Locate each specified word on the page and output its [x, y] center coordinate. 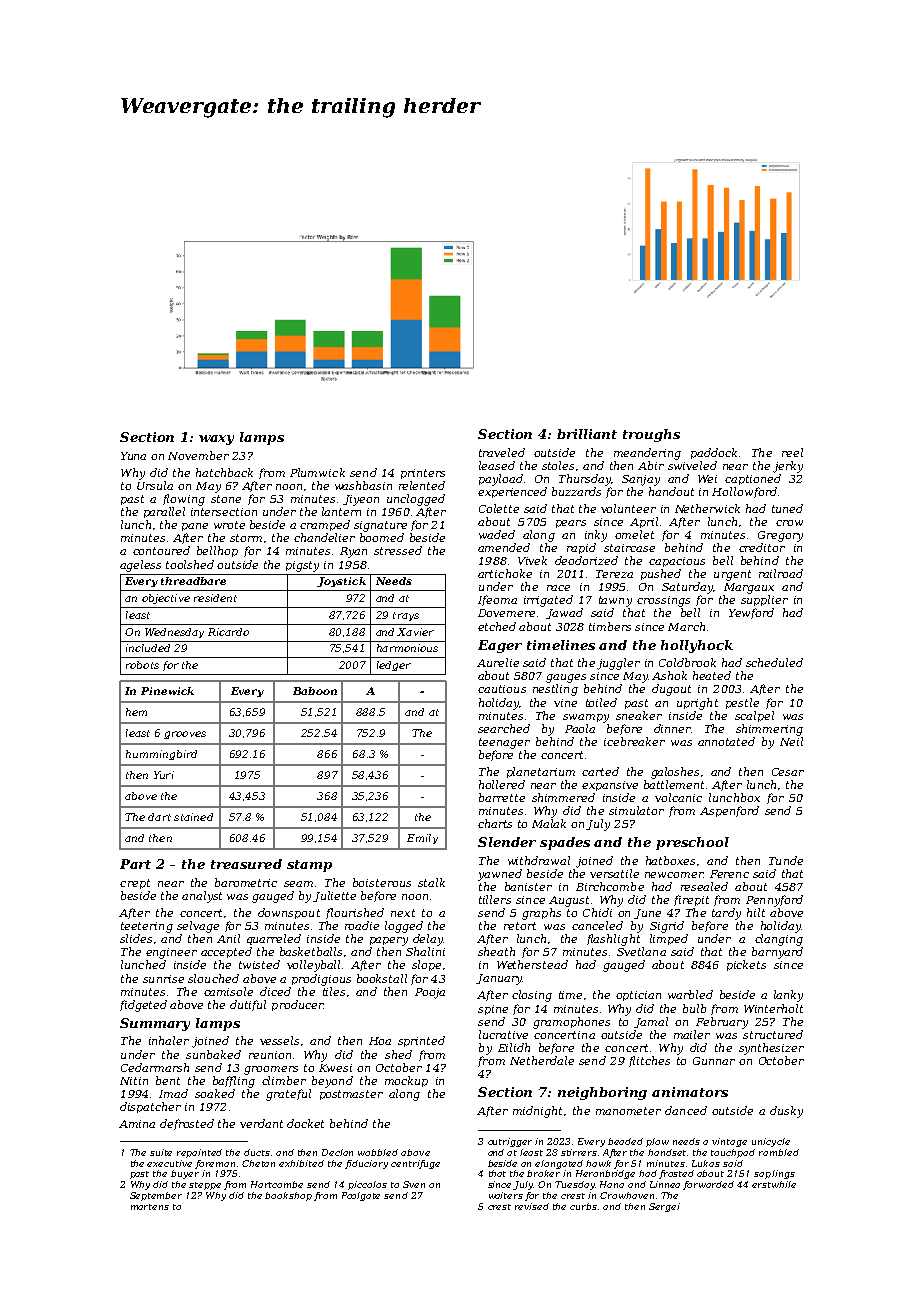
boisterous [382, 882]
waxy [216, 440]
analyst [202, 897]
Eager [500, 646]
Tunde [786, 860]
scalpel [754, 716]
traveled [502, 452]
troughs [651, 435]
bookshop [288, 1196]
